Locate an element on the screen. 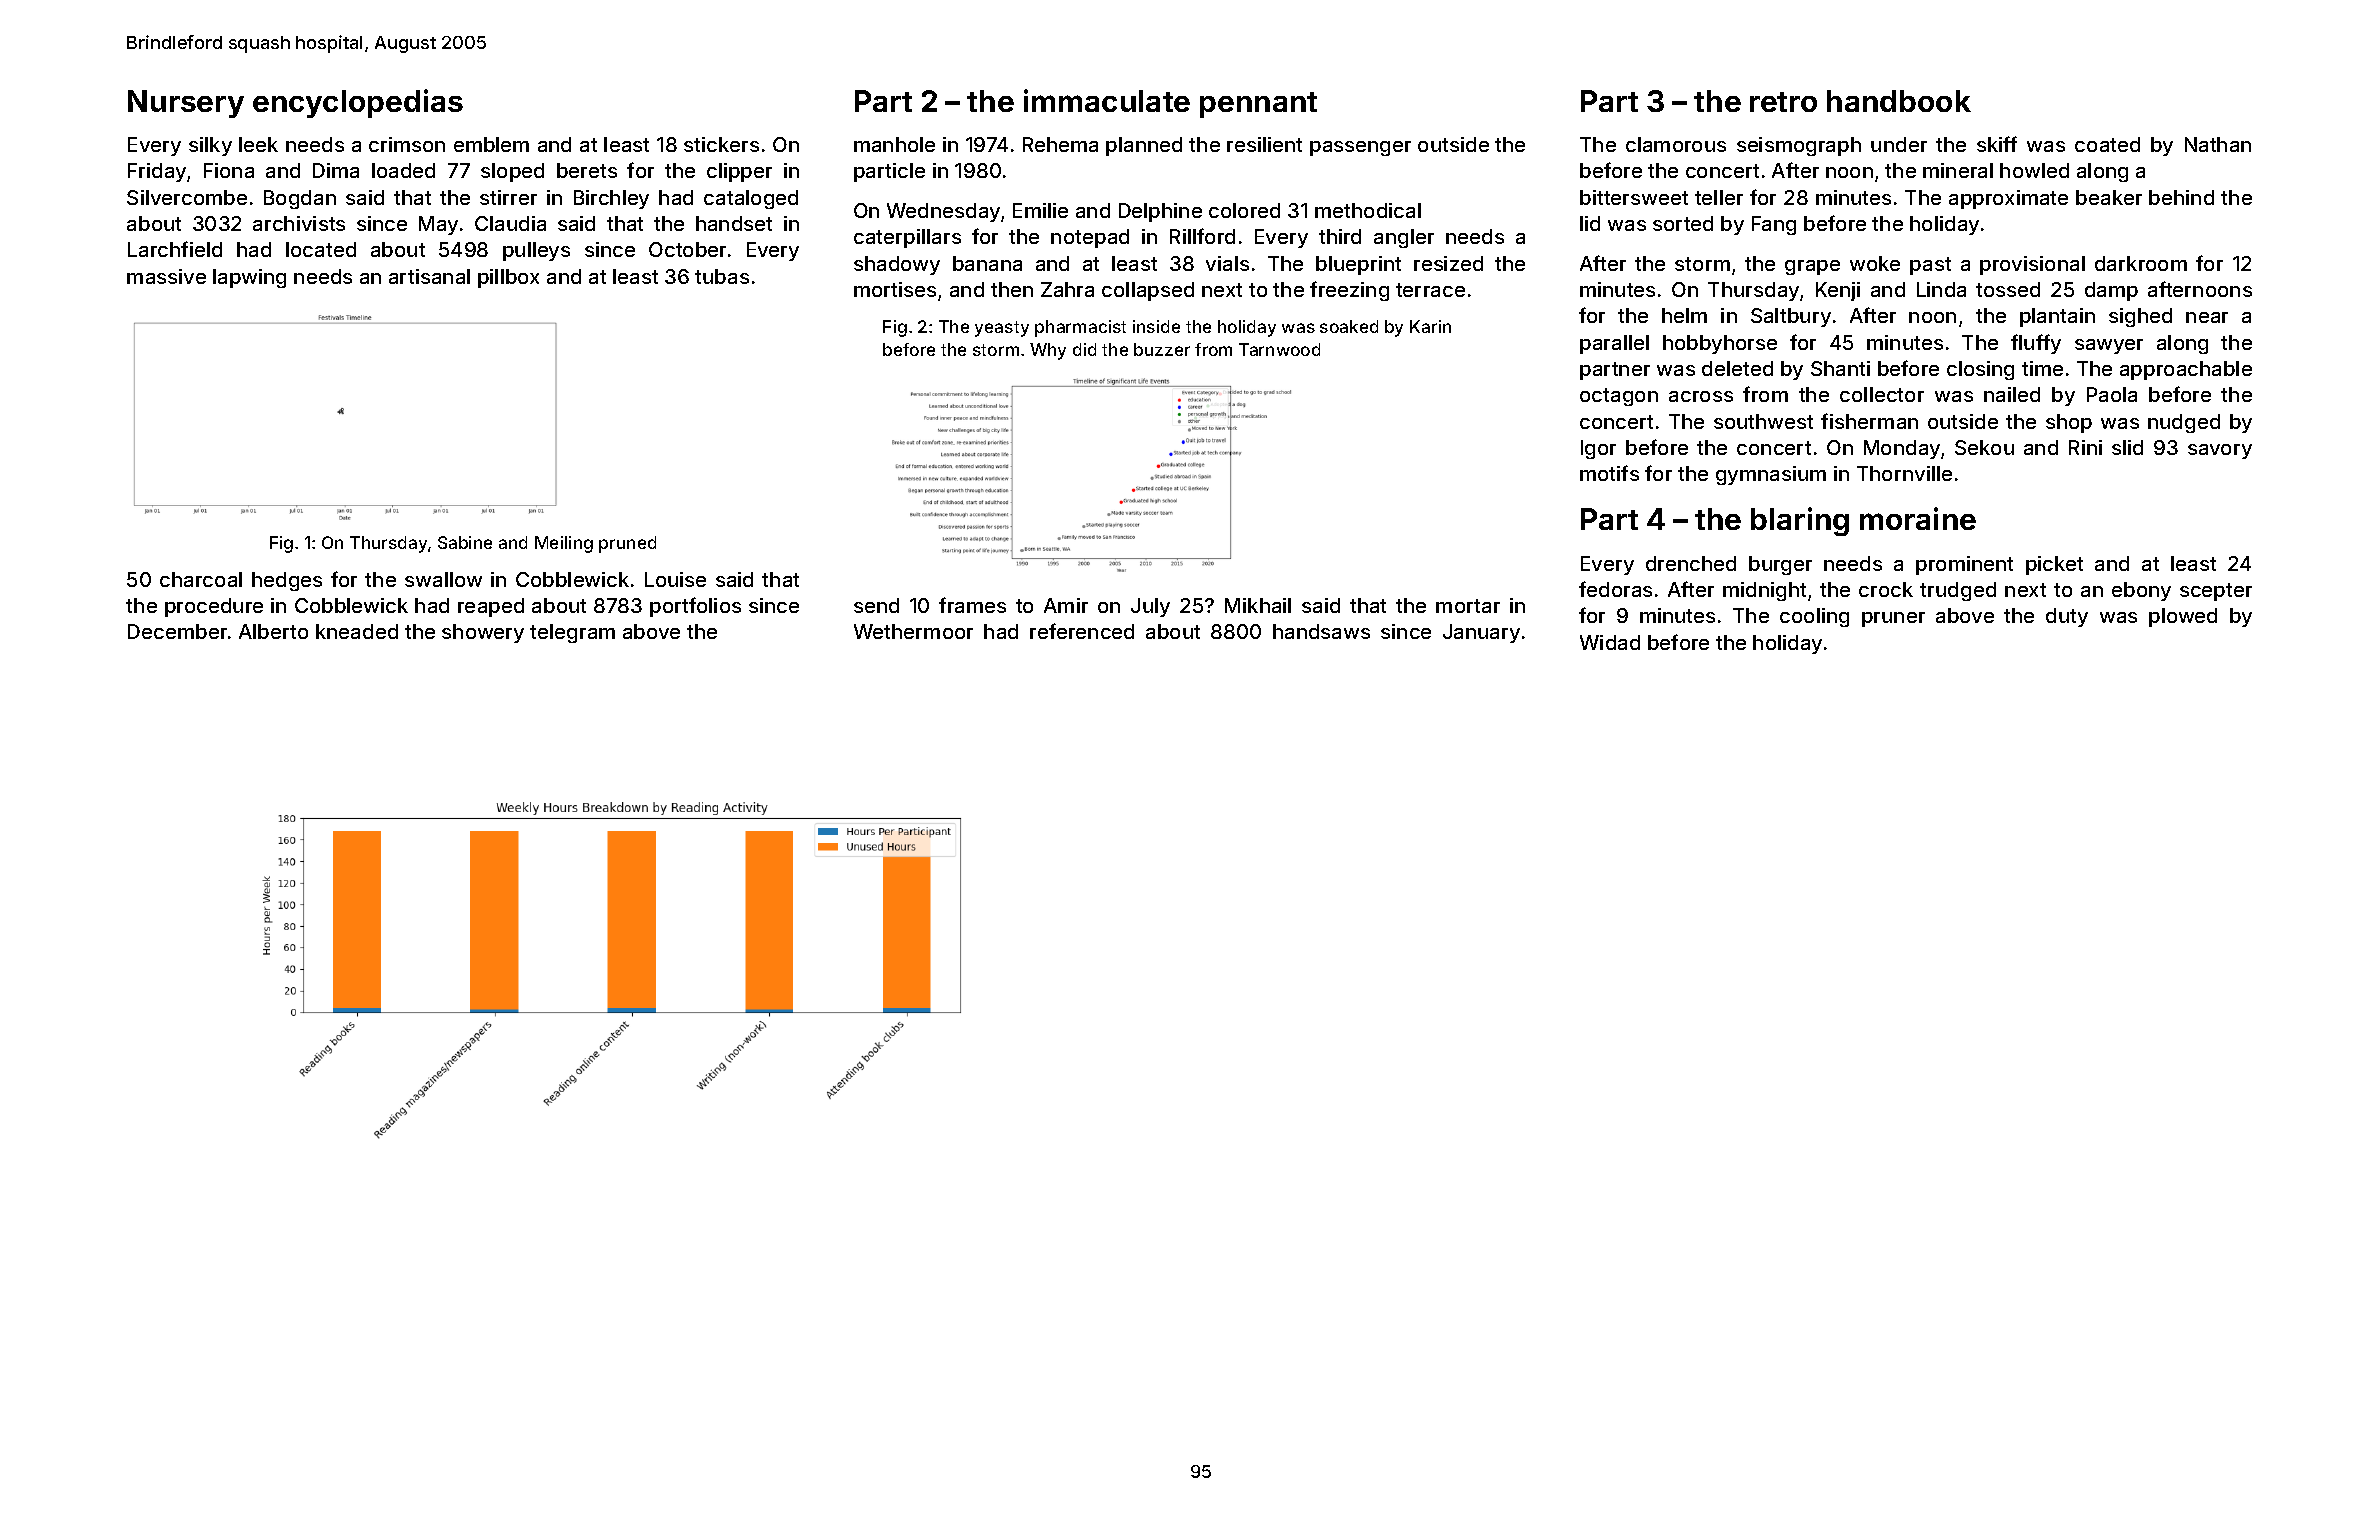 Image resolution: width=2380 pixels, height=1540 pixels. manhole is located at coordinates (894, 144).
